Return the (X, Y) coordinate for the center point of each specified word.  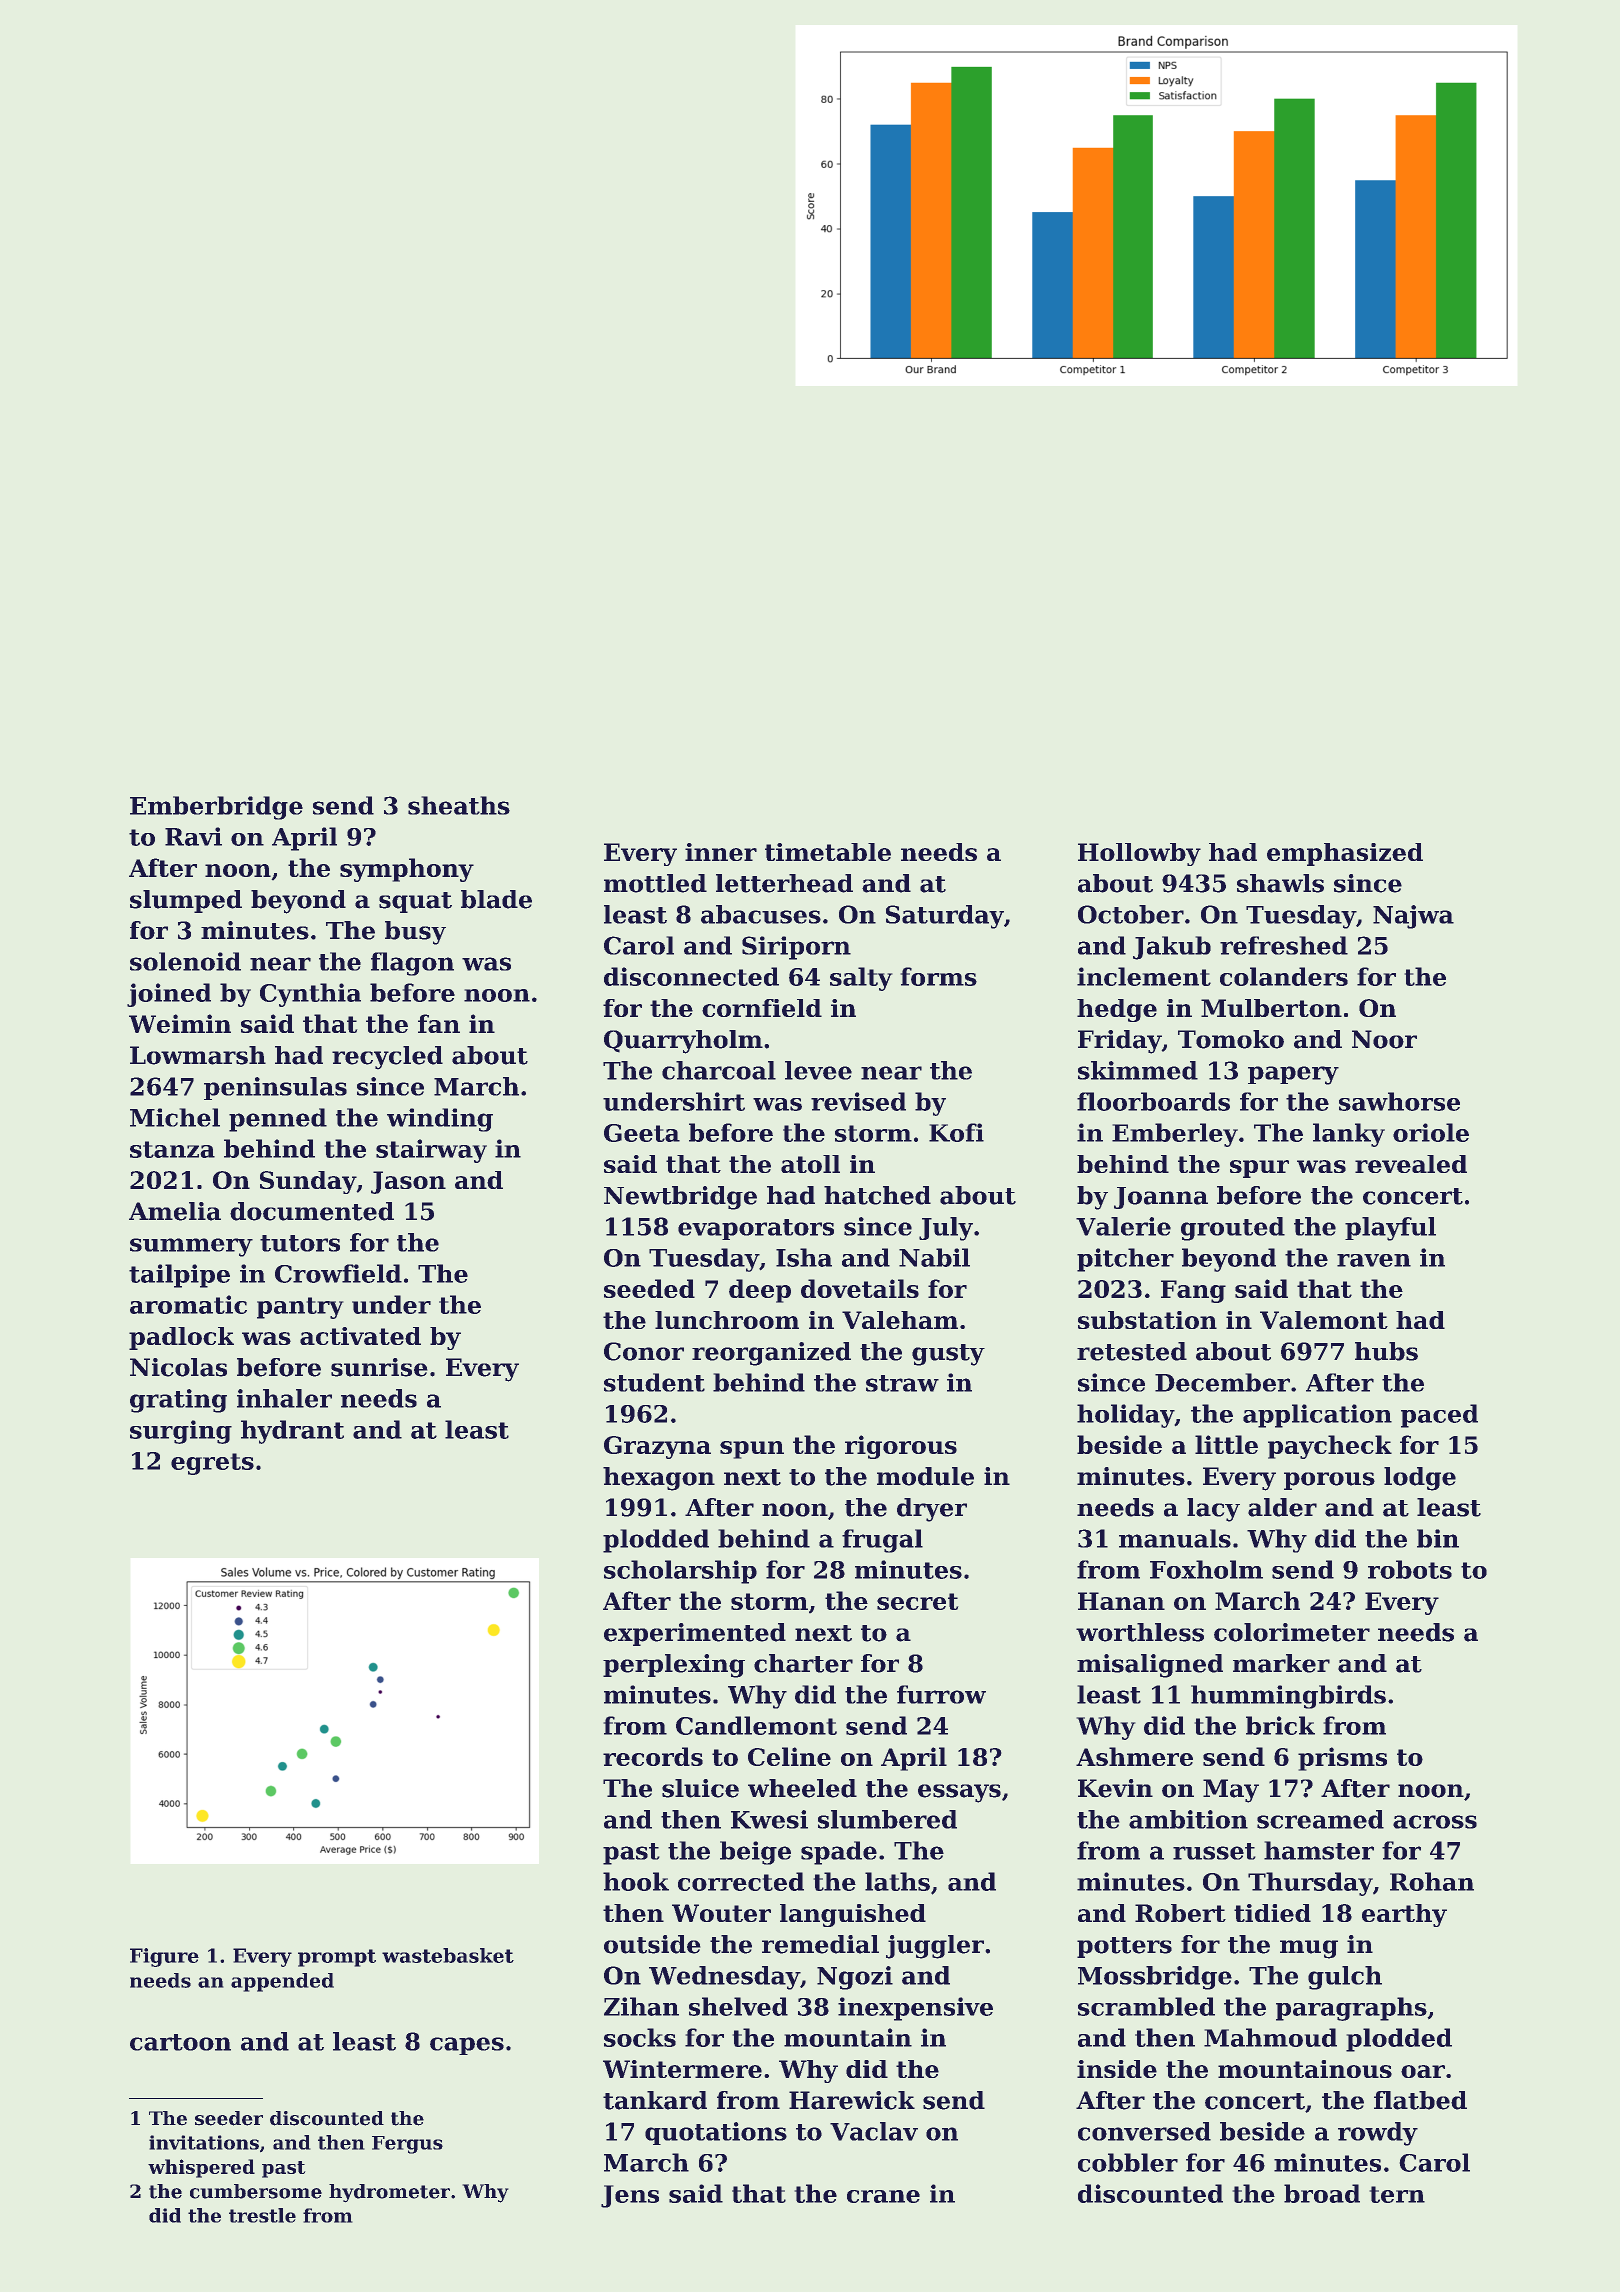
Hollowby (1139, 854)
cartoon (180, 2042)
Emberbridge (216, 808)
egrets (212, 1464)
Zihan (641, 2006)
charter (803, 1663)
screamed (1320, 1819)
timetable (828, 852)
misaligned (1150, 1666)
